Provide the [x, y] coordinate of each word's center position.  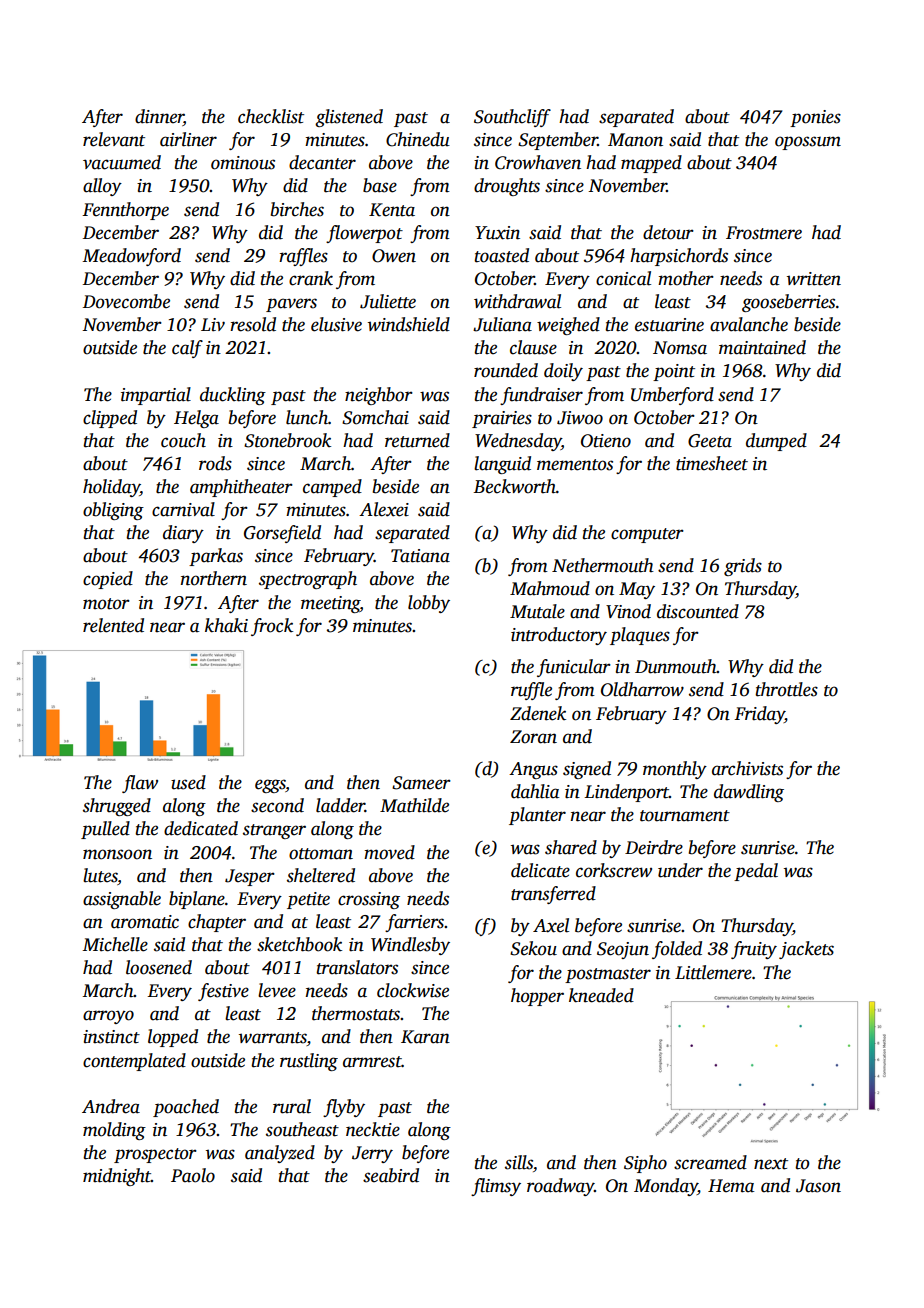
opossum [808, 143]
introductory [559, 636]
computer [647, 535]
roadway [560, 1187]
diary [183, 534]
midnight [117, 1177]
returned [417, 440]
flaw [140, 784]
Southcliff [512, 118]
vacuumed [122, 162]
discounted [698, 611]
